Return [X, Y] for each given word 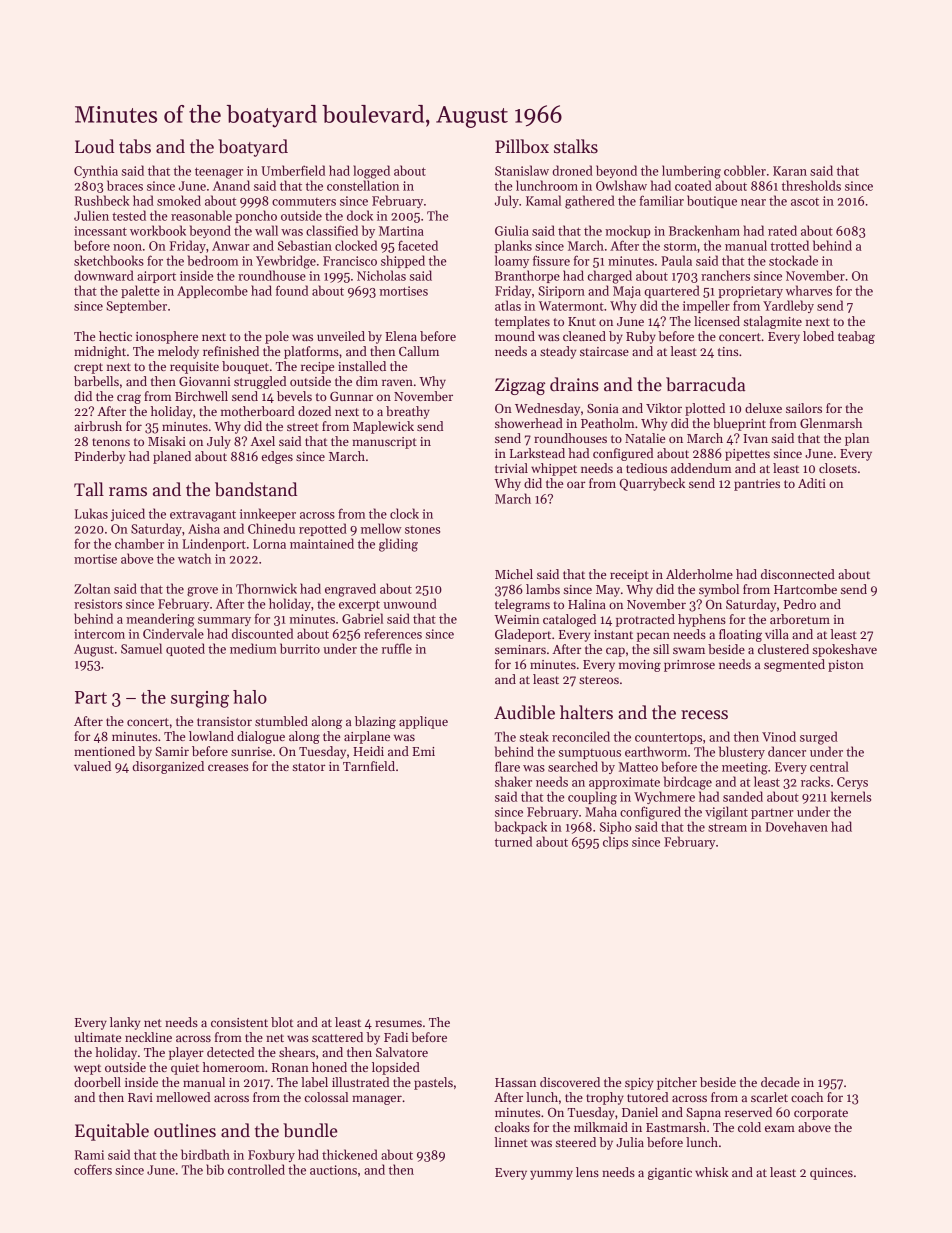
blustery [742, 752]
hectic [115, 336]
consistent [239, 1022]
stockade [793, 260]
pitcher [677, 1083]
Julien [91, 215]
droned [572, 170]
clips [615, 842]
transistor [224, 721]
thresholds [811, 185]
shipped [403, 261]
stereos [599, 680]
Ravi [140, 1097]
